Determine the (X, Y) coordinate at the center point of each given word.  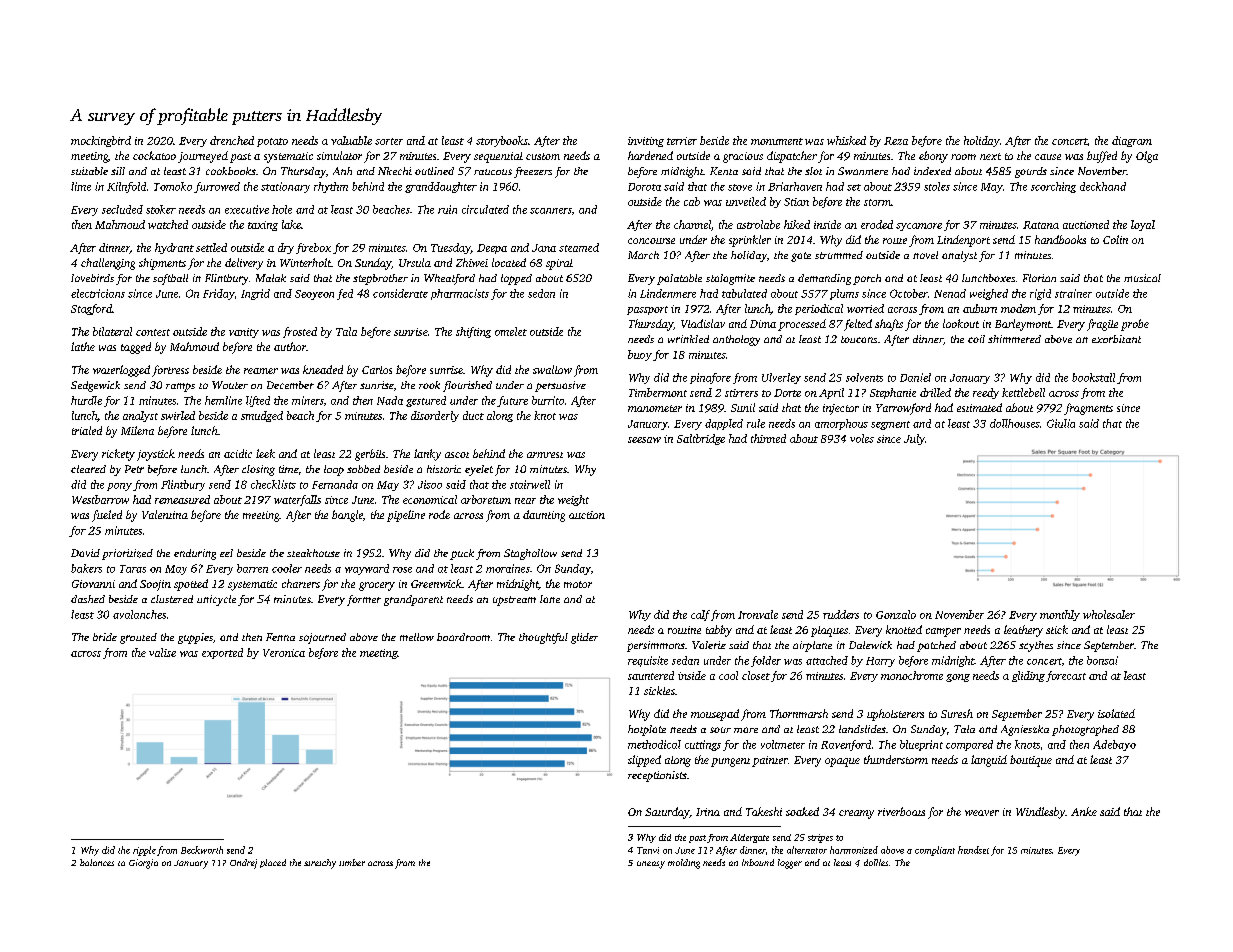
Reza (896, 141)
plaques (829, 631)
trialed (87, 430)
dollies (876, 862)
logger (790, 864)
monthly (1060, 615)
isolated (1116, 713)
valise (162, 652)
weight (573, 500)
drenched (232, 140)
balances (97, 862)
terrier (682, 141)
